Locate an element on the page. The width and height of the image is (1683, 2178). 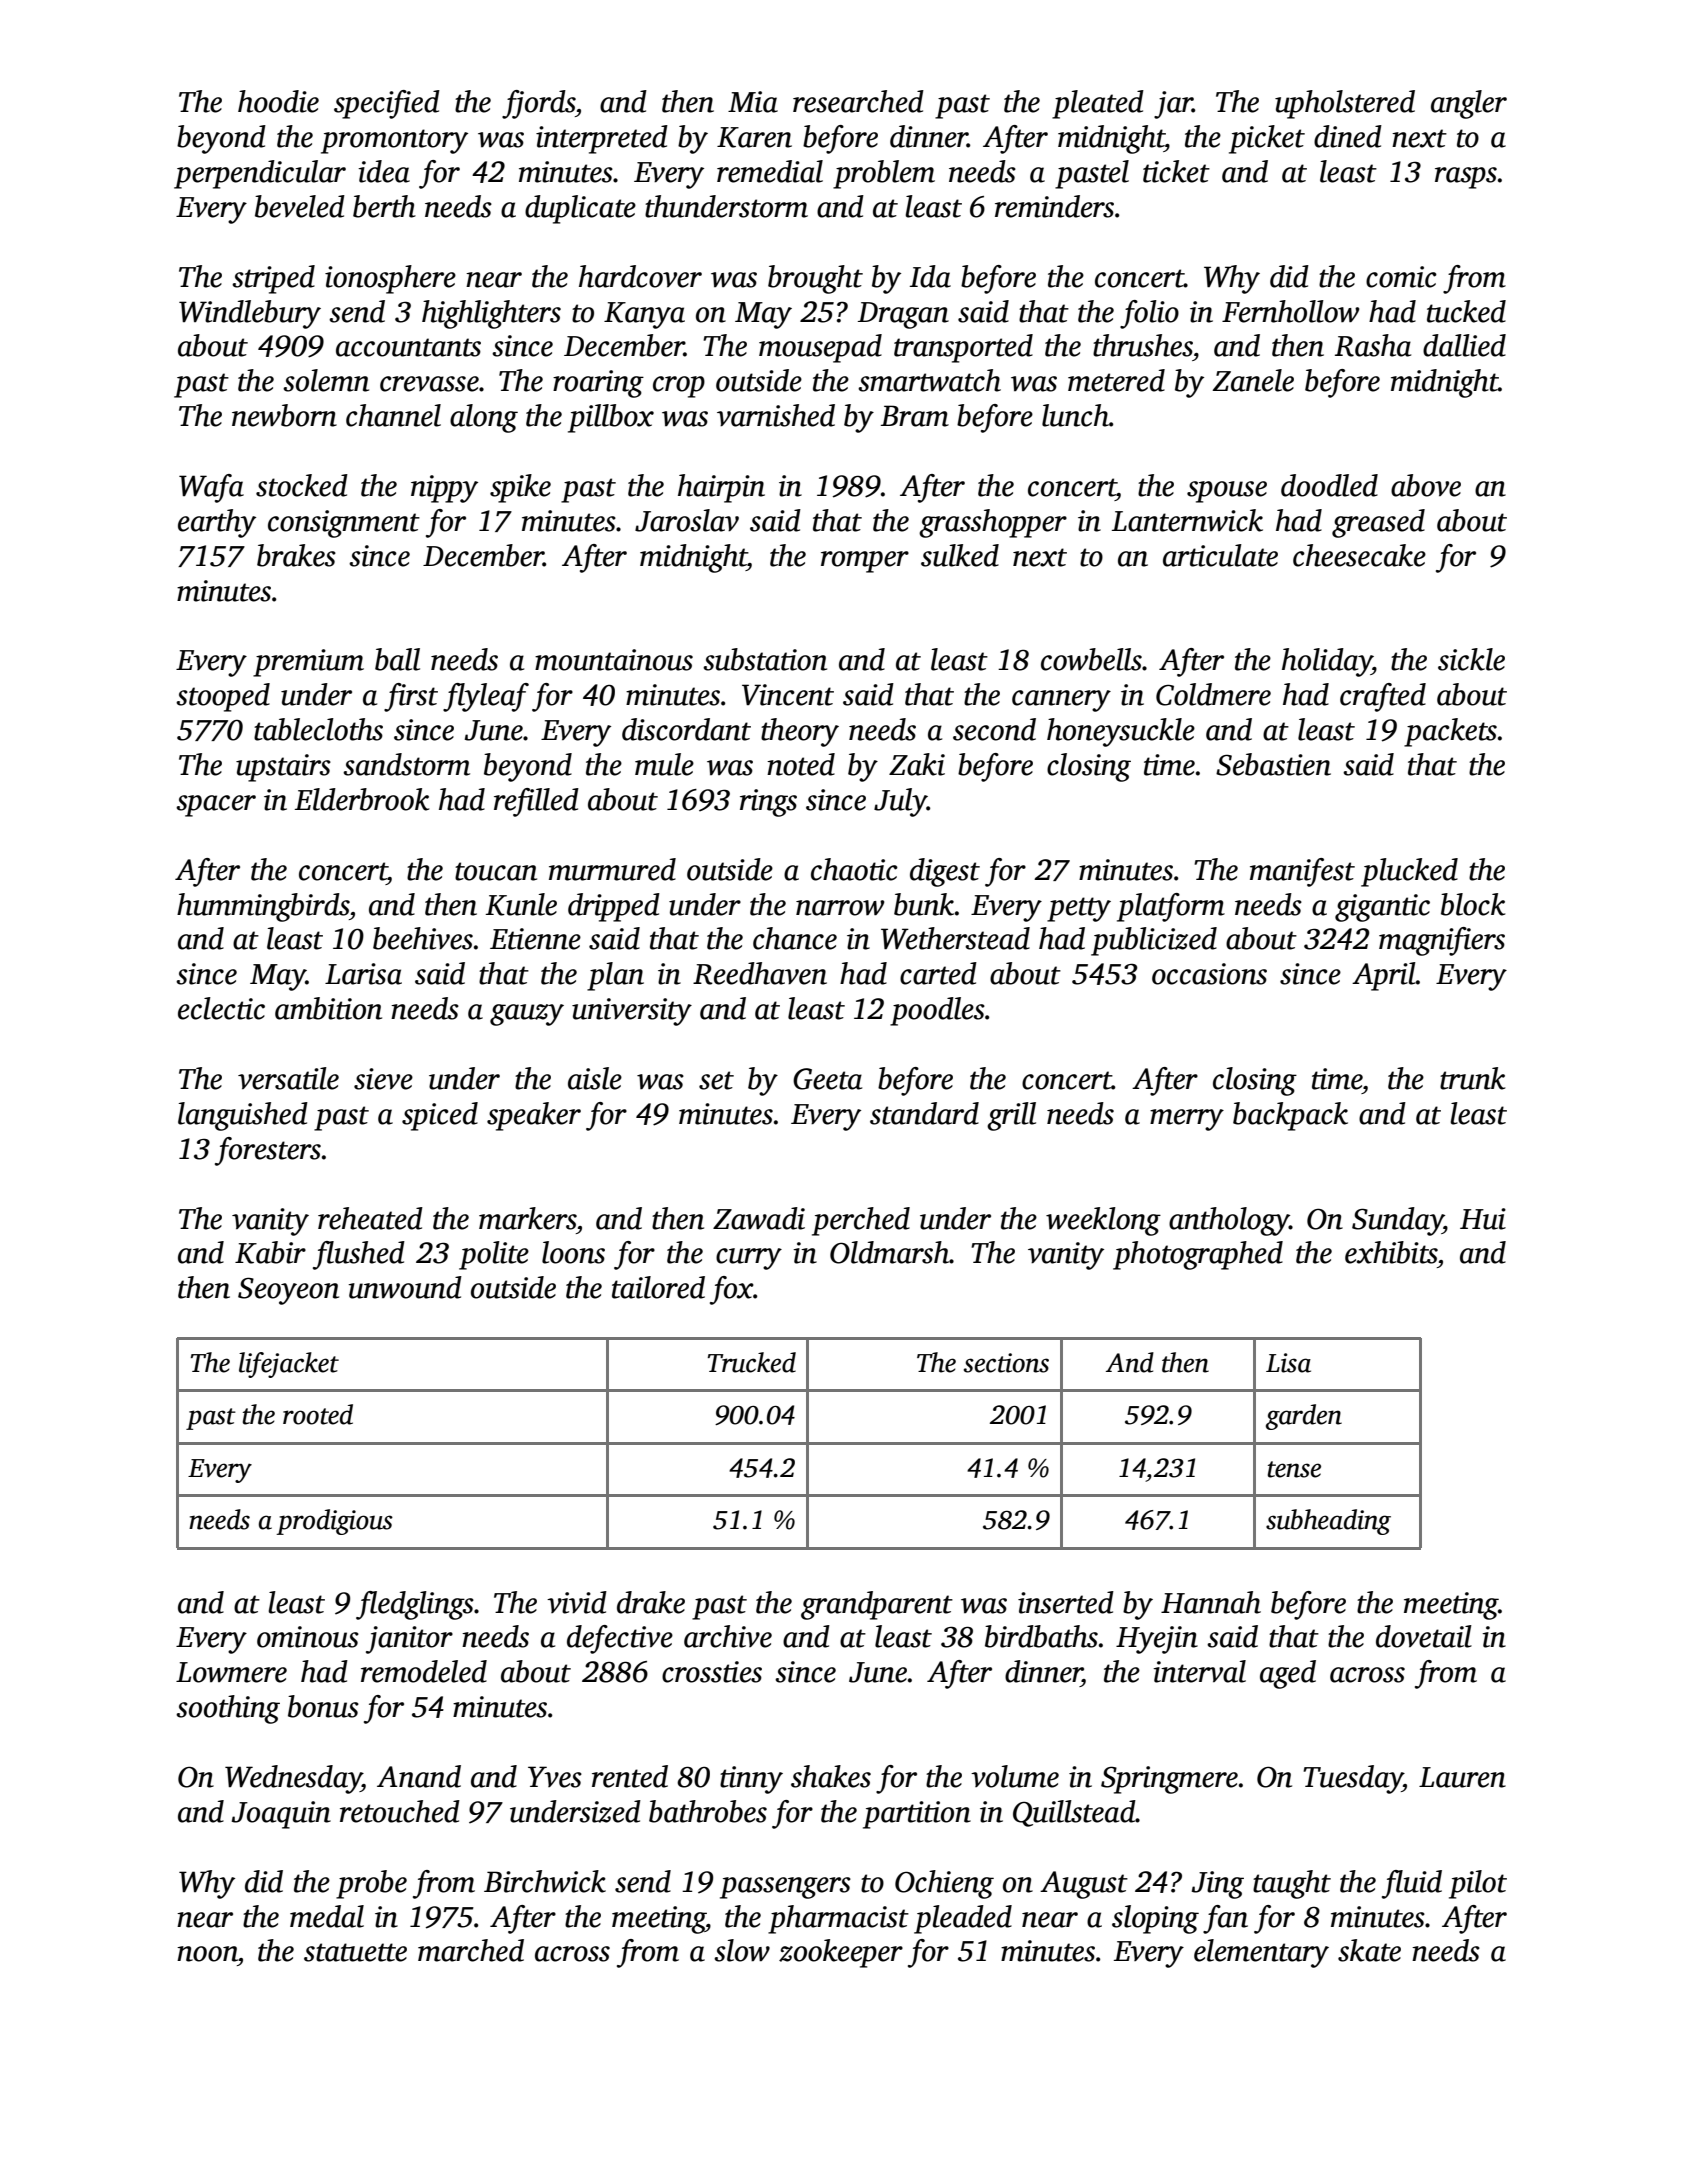
ticket is located at coordinates (1176, 171).
